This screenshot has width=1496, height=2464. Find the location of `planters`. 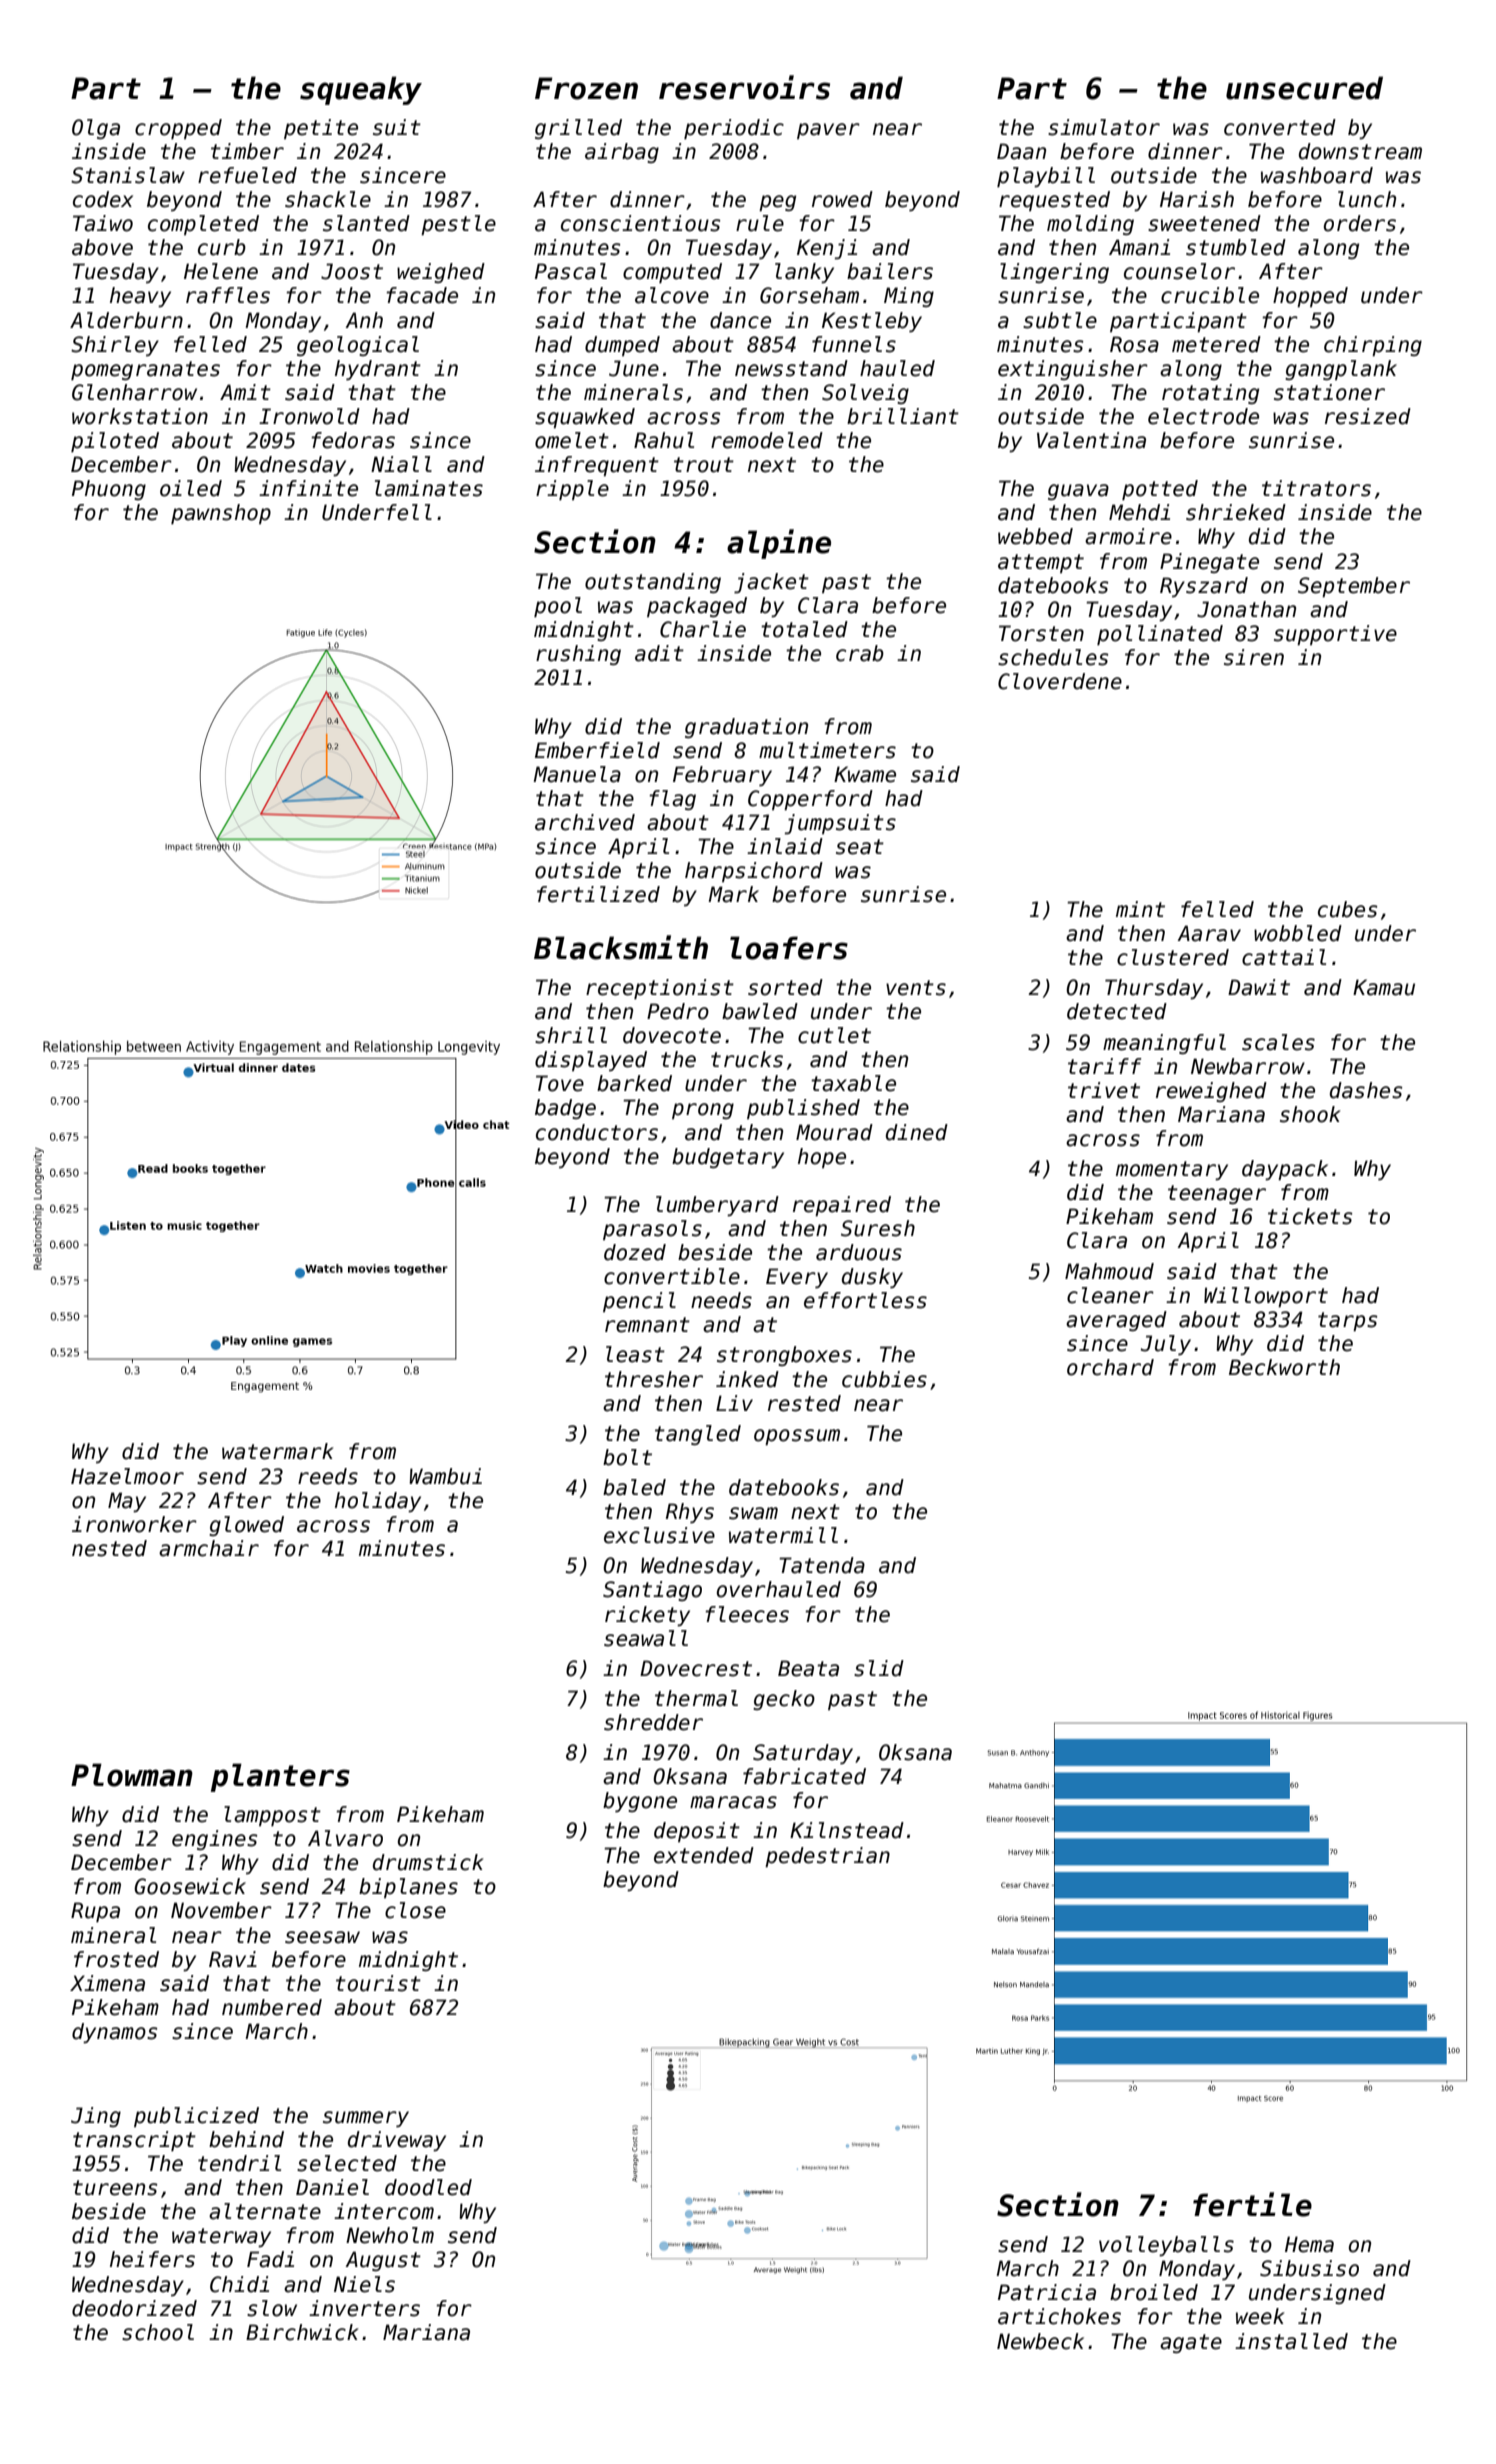

planters is located at coordinates (280, 1777).
